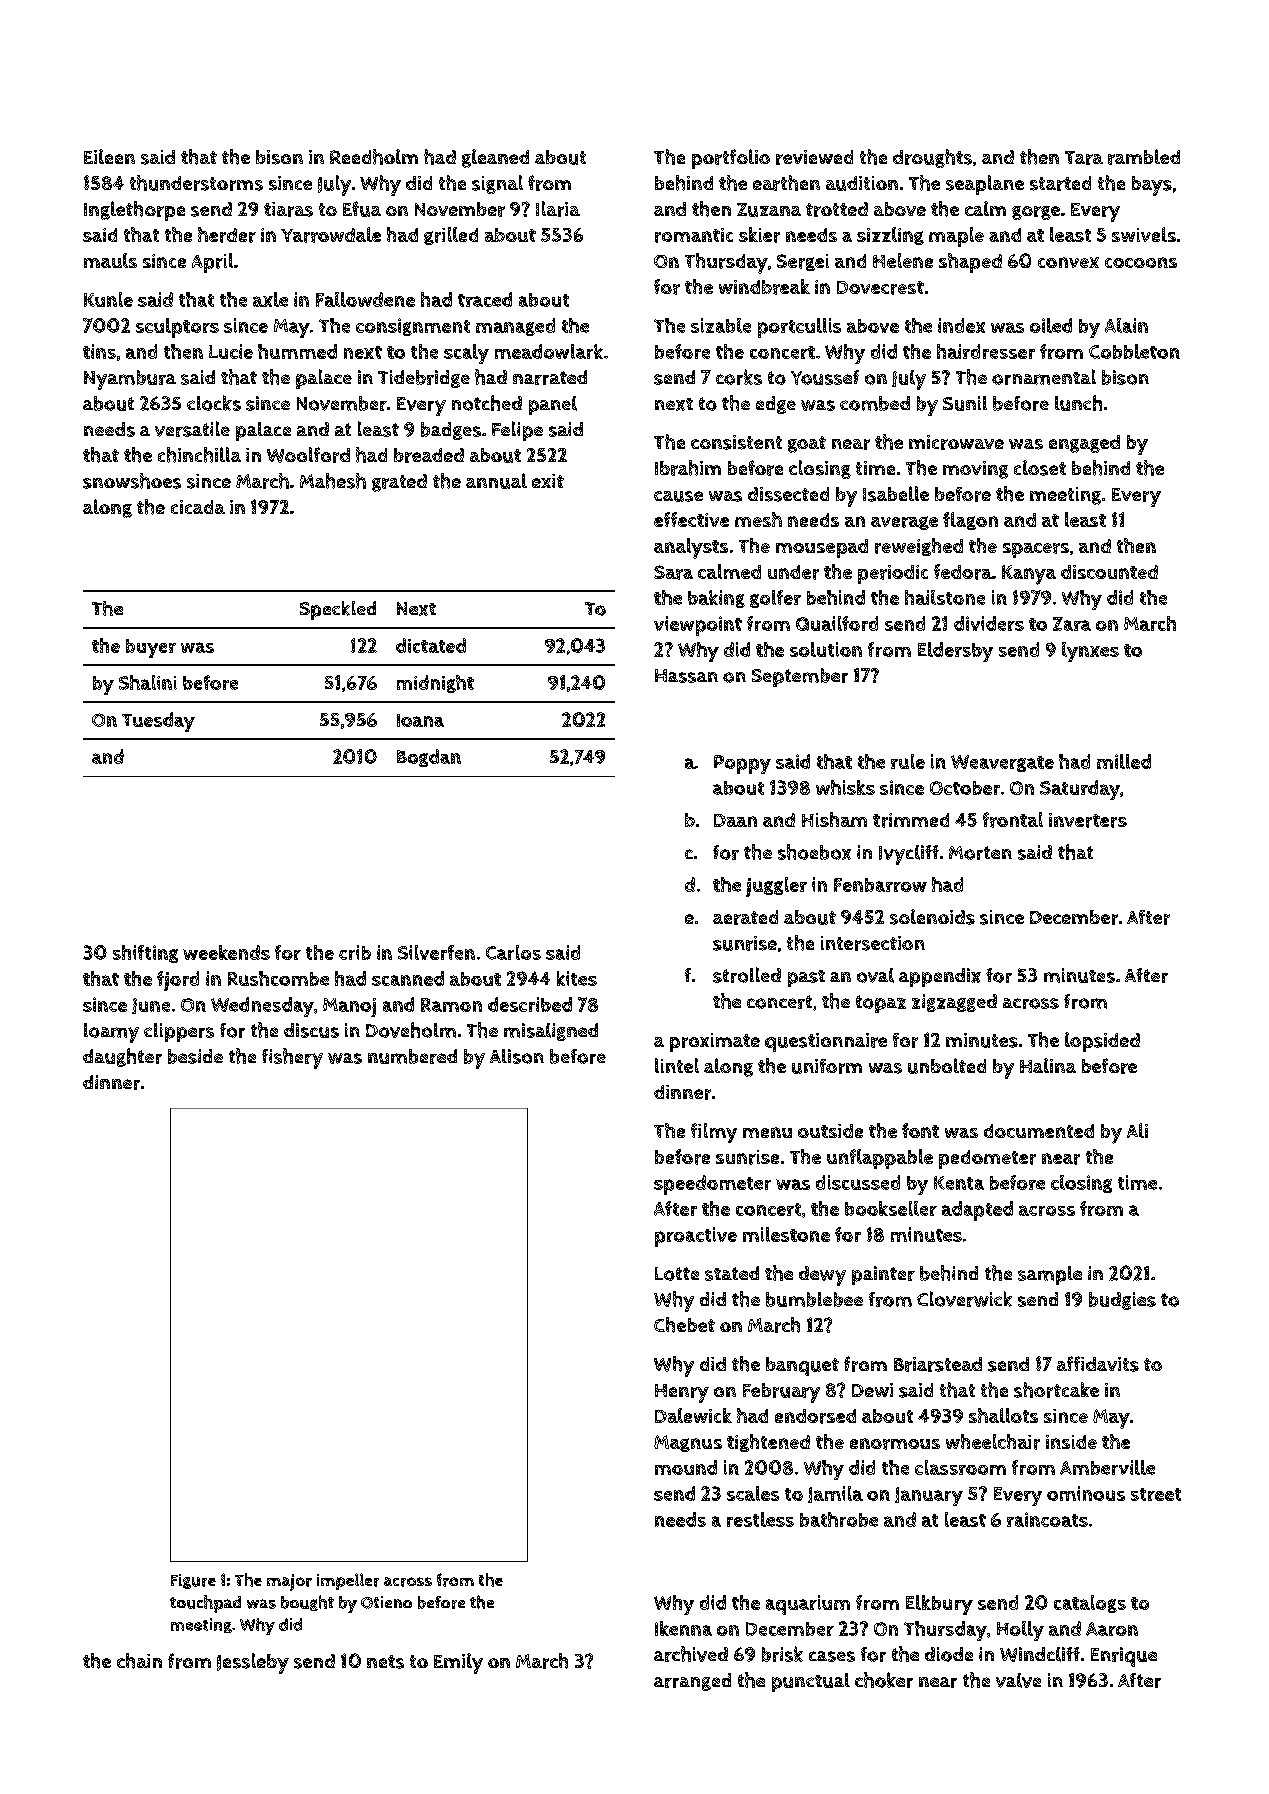  I want to click on portfolio, so click(731, 159).
